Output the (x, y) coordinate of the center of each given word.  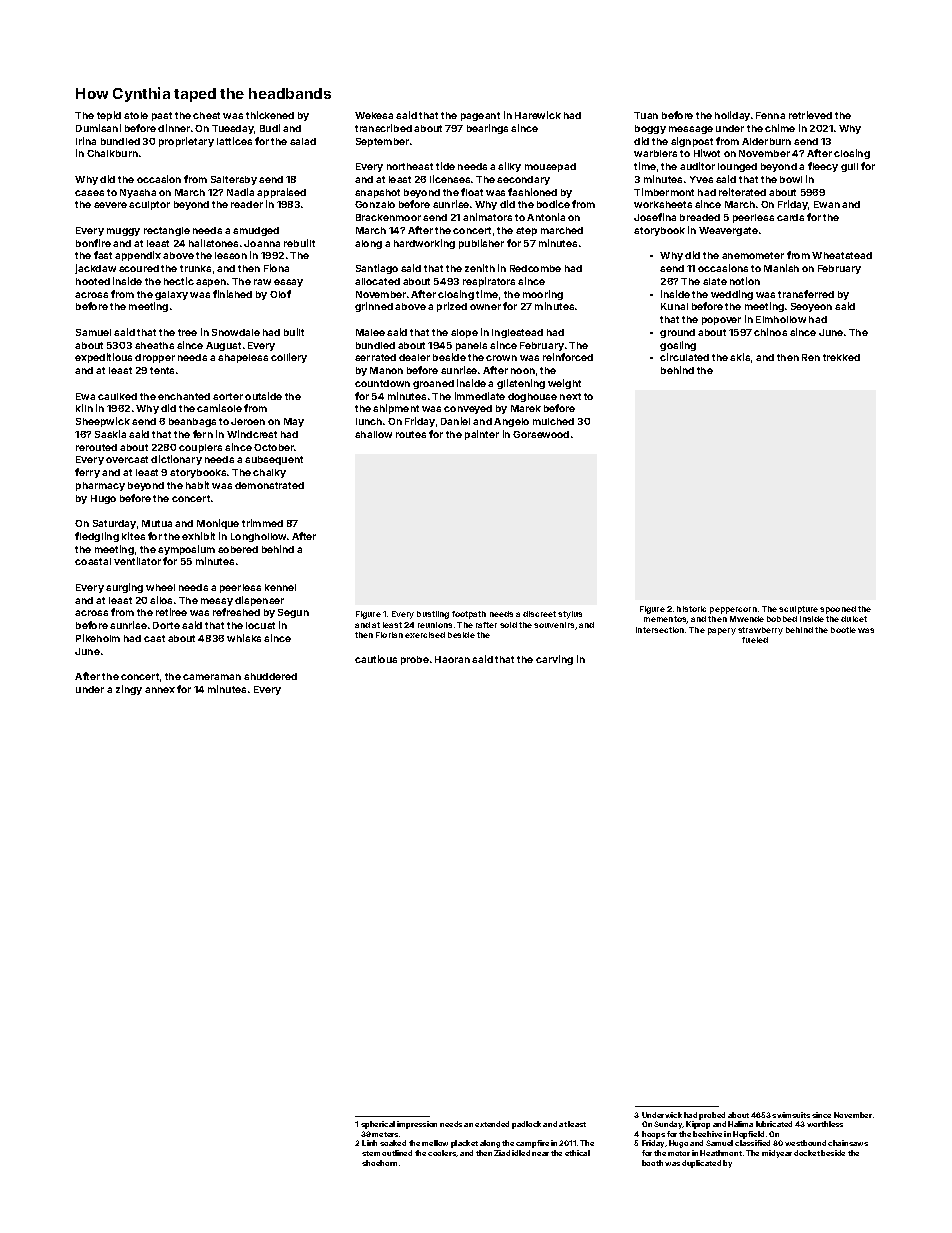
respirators (489, 282)
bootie (843, 630)
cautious (376, 659)
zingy (129, 690)
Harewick (538, 115)
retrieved (810, 115)
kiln (84, 408)
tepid (109, 116)
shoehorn (379, 1163)
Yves (701, 179)
